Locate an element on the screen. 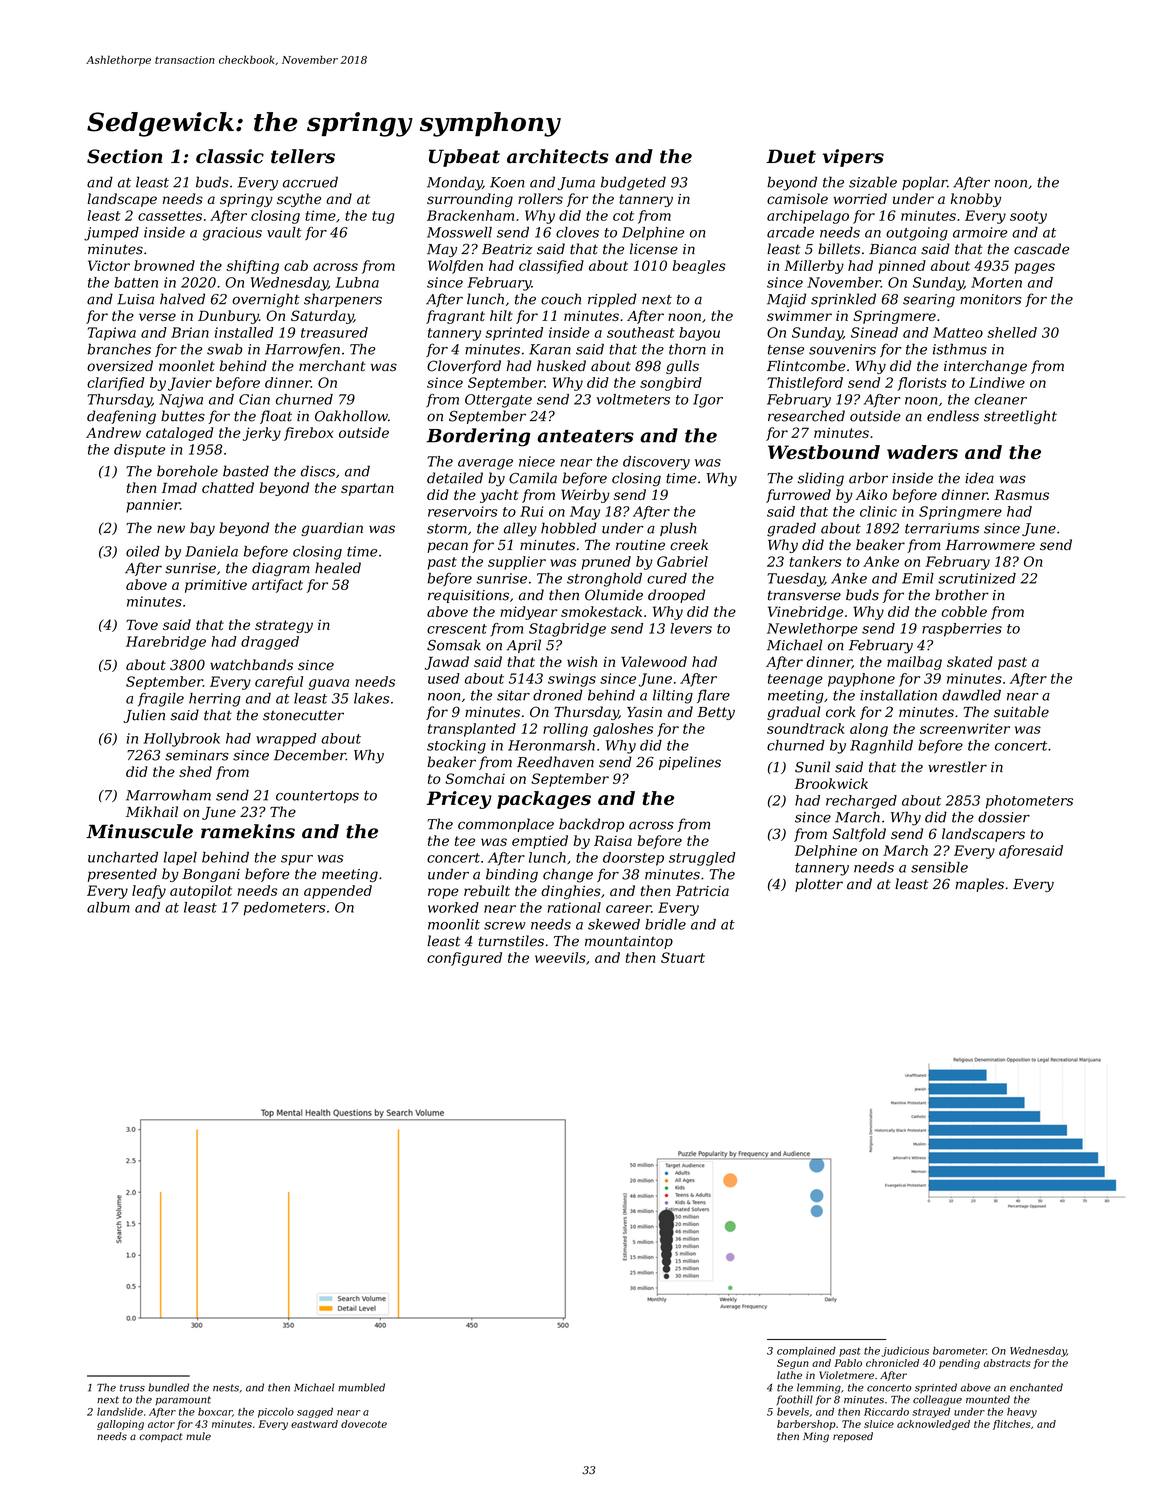 This screenshot has width=1165, height=1508. pedometers is located at coordinates (284, 909).
